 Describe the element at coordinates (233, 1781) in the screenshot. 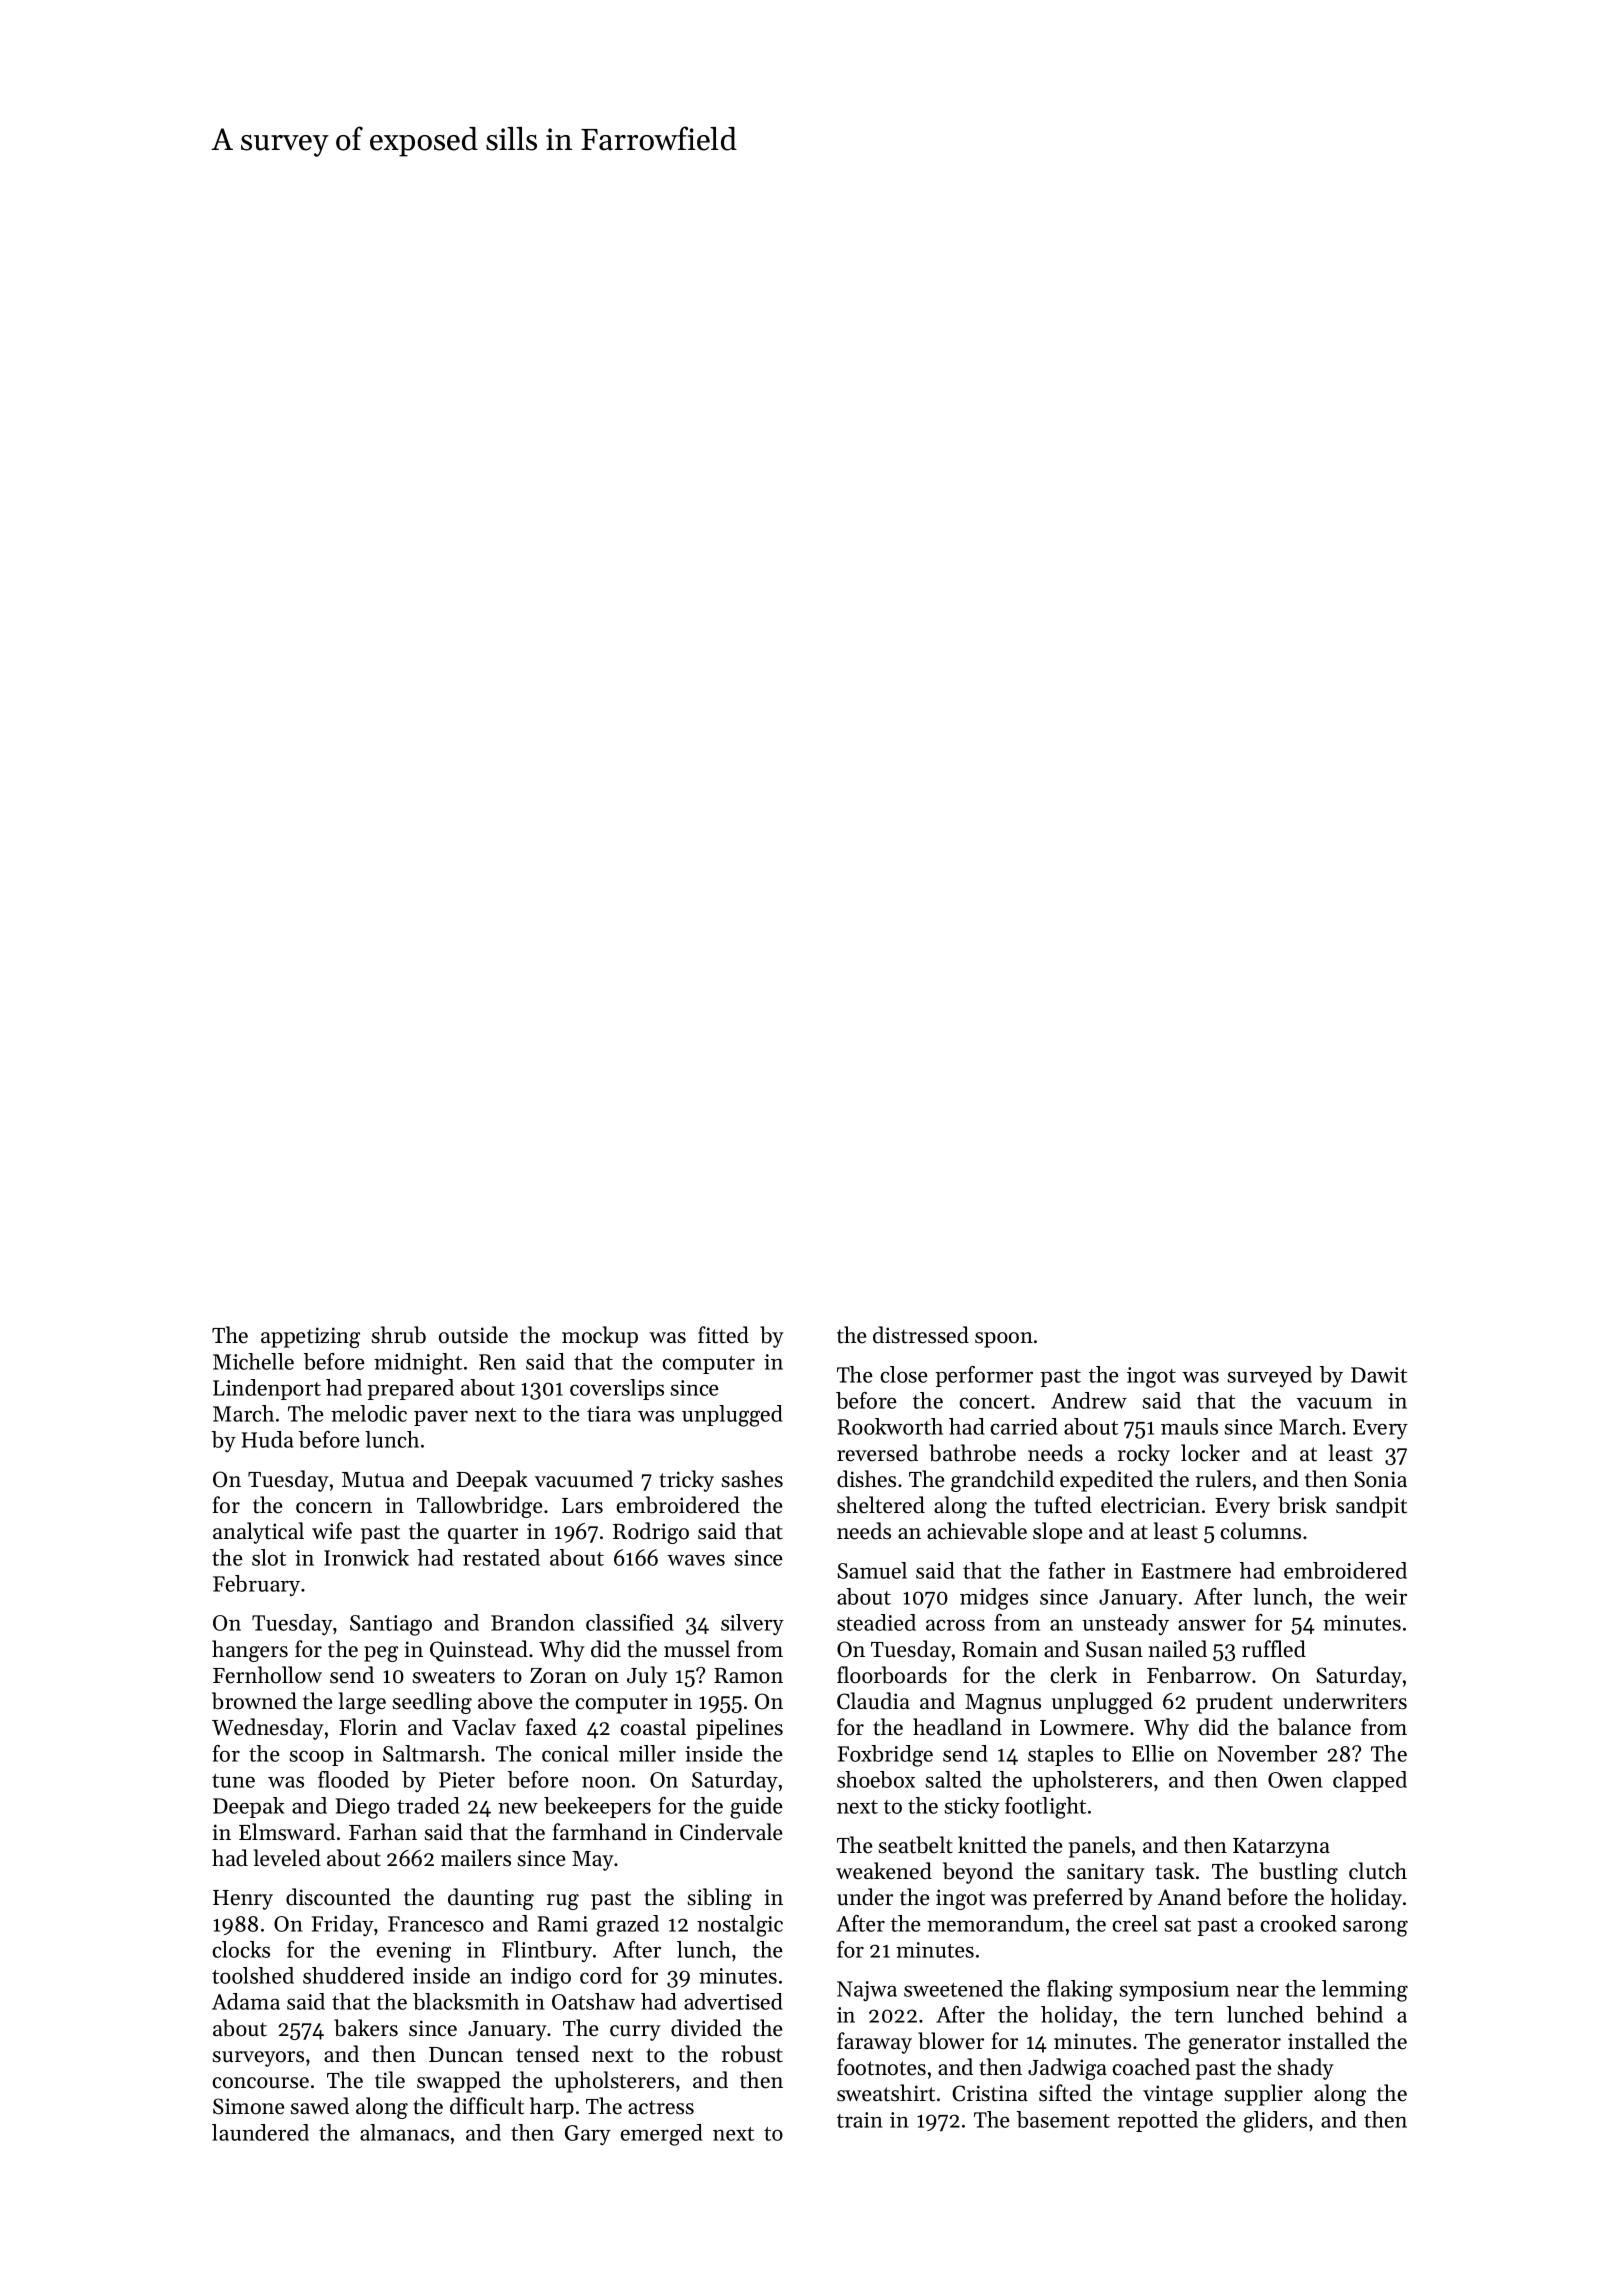

I see `tune` at that location.
